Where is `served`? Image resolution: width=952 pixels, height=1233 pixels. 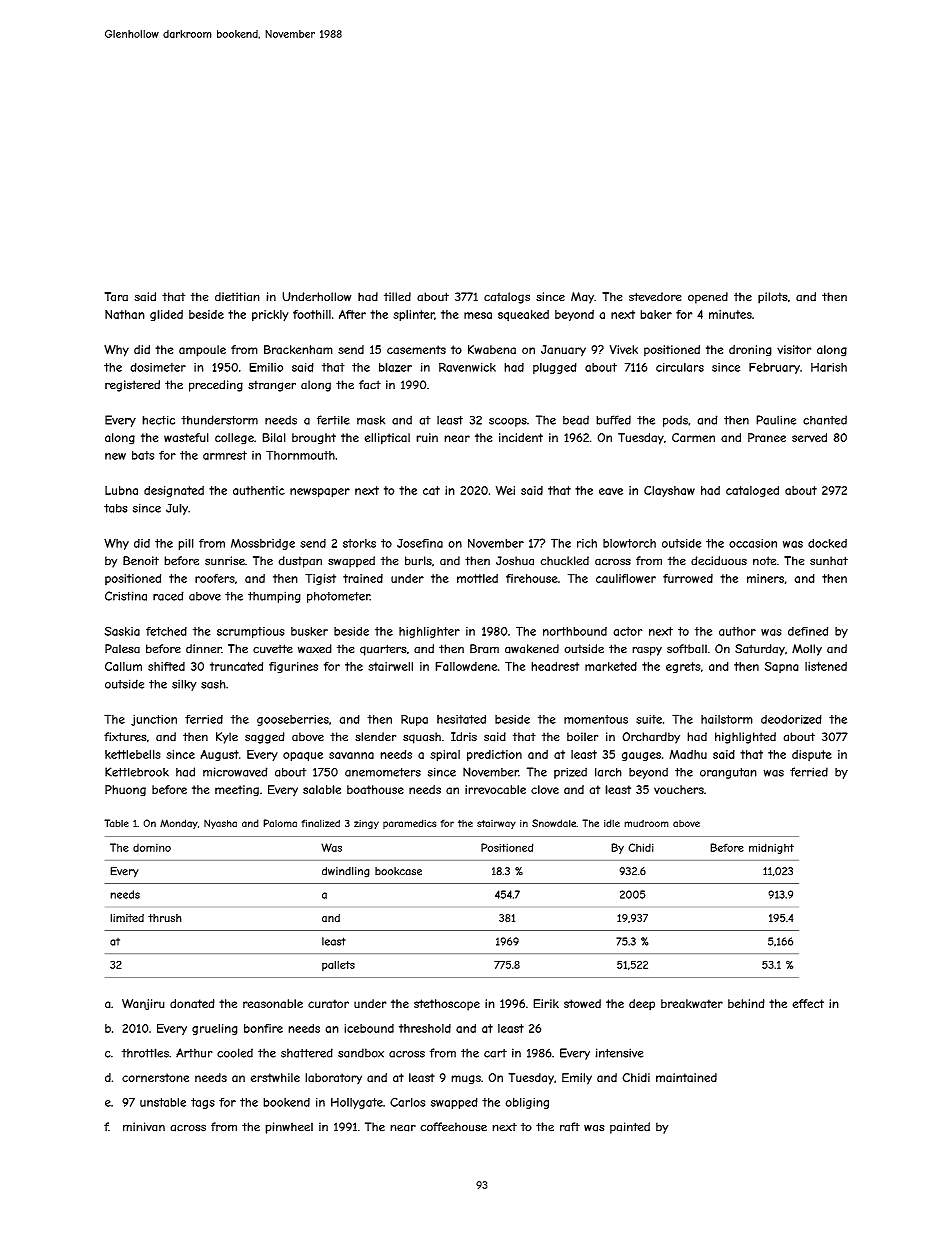 served is located at coordinates (809, 437).
